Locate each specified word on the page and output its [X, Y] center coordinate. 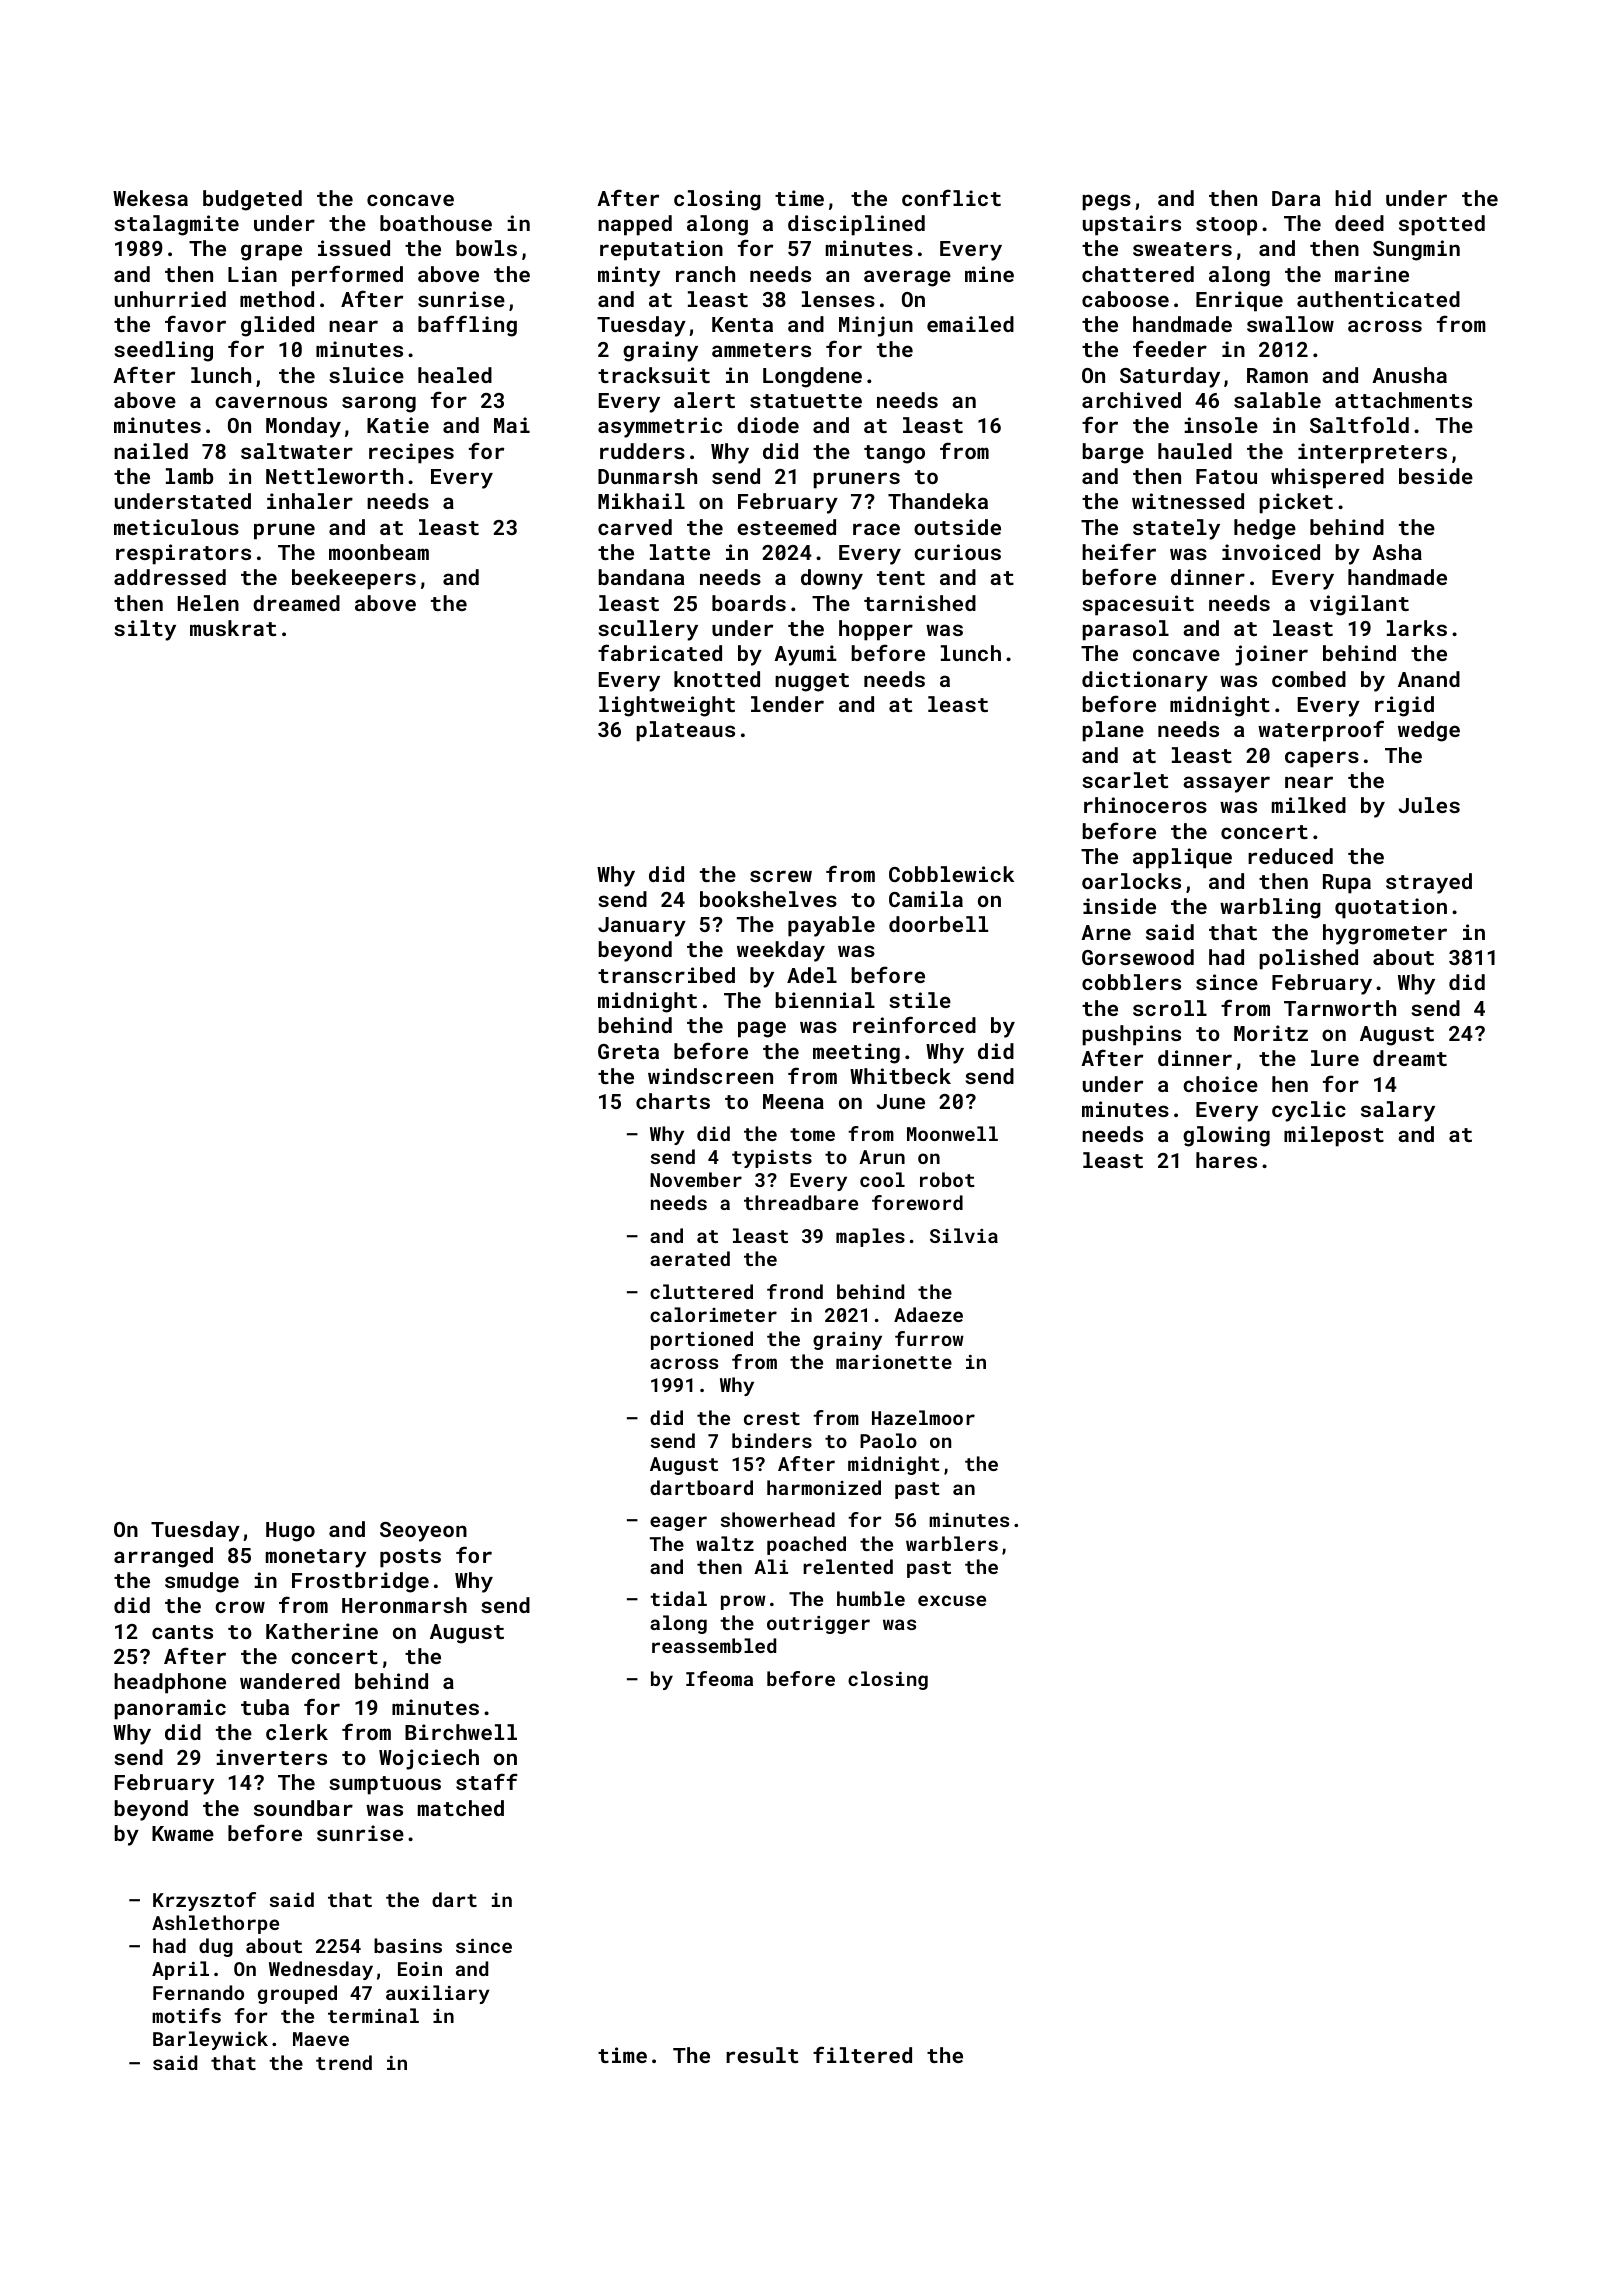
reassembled [714, 1645]
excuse [952, 1600]
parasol [1125, 630]
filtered [862, 2054]
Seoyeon [423, 1532]
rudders [642, 451]
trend [344, 2062]
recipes [411, 453]
